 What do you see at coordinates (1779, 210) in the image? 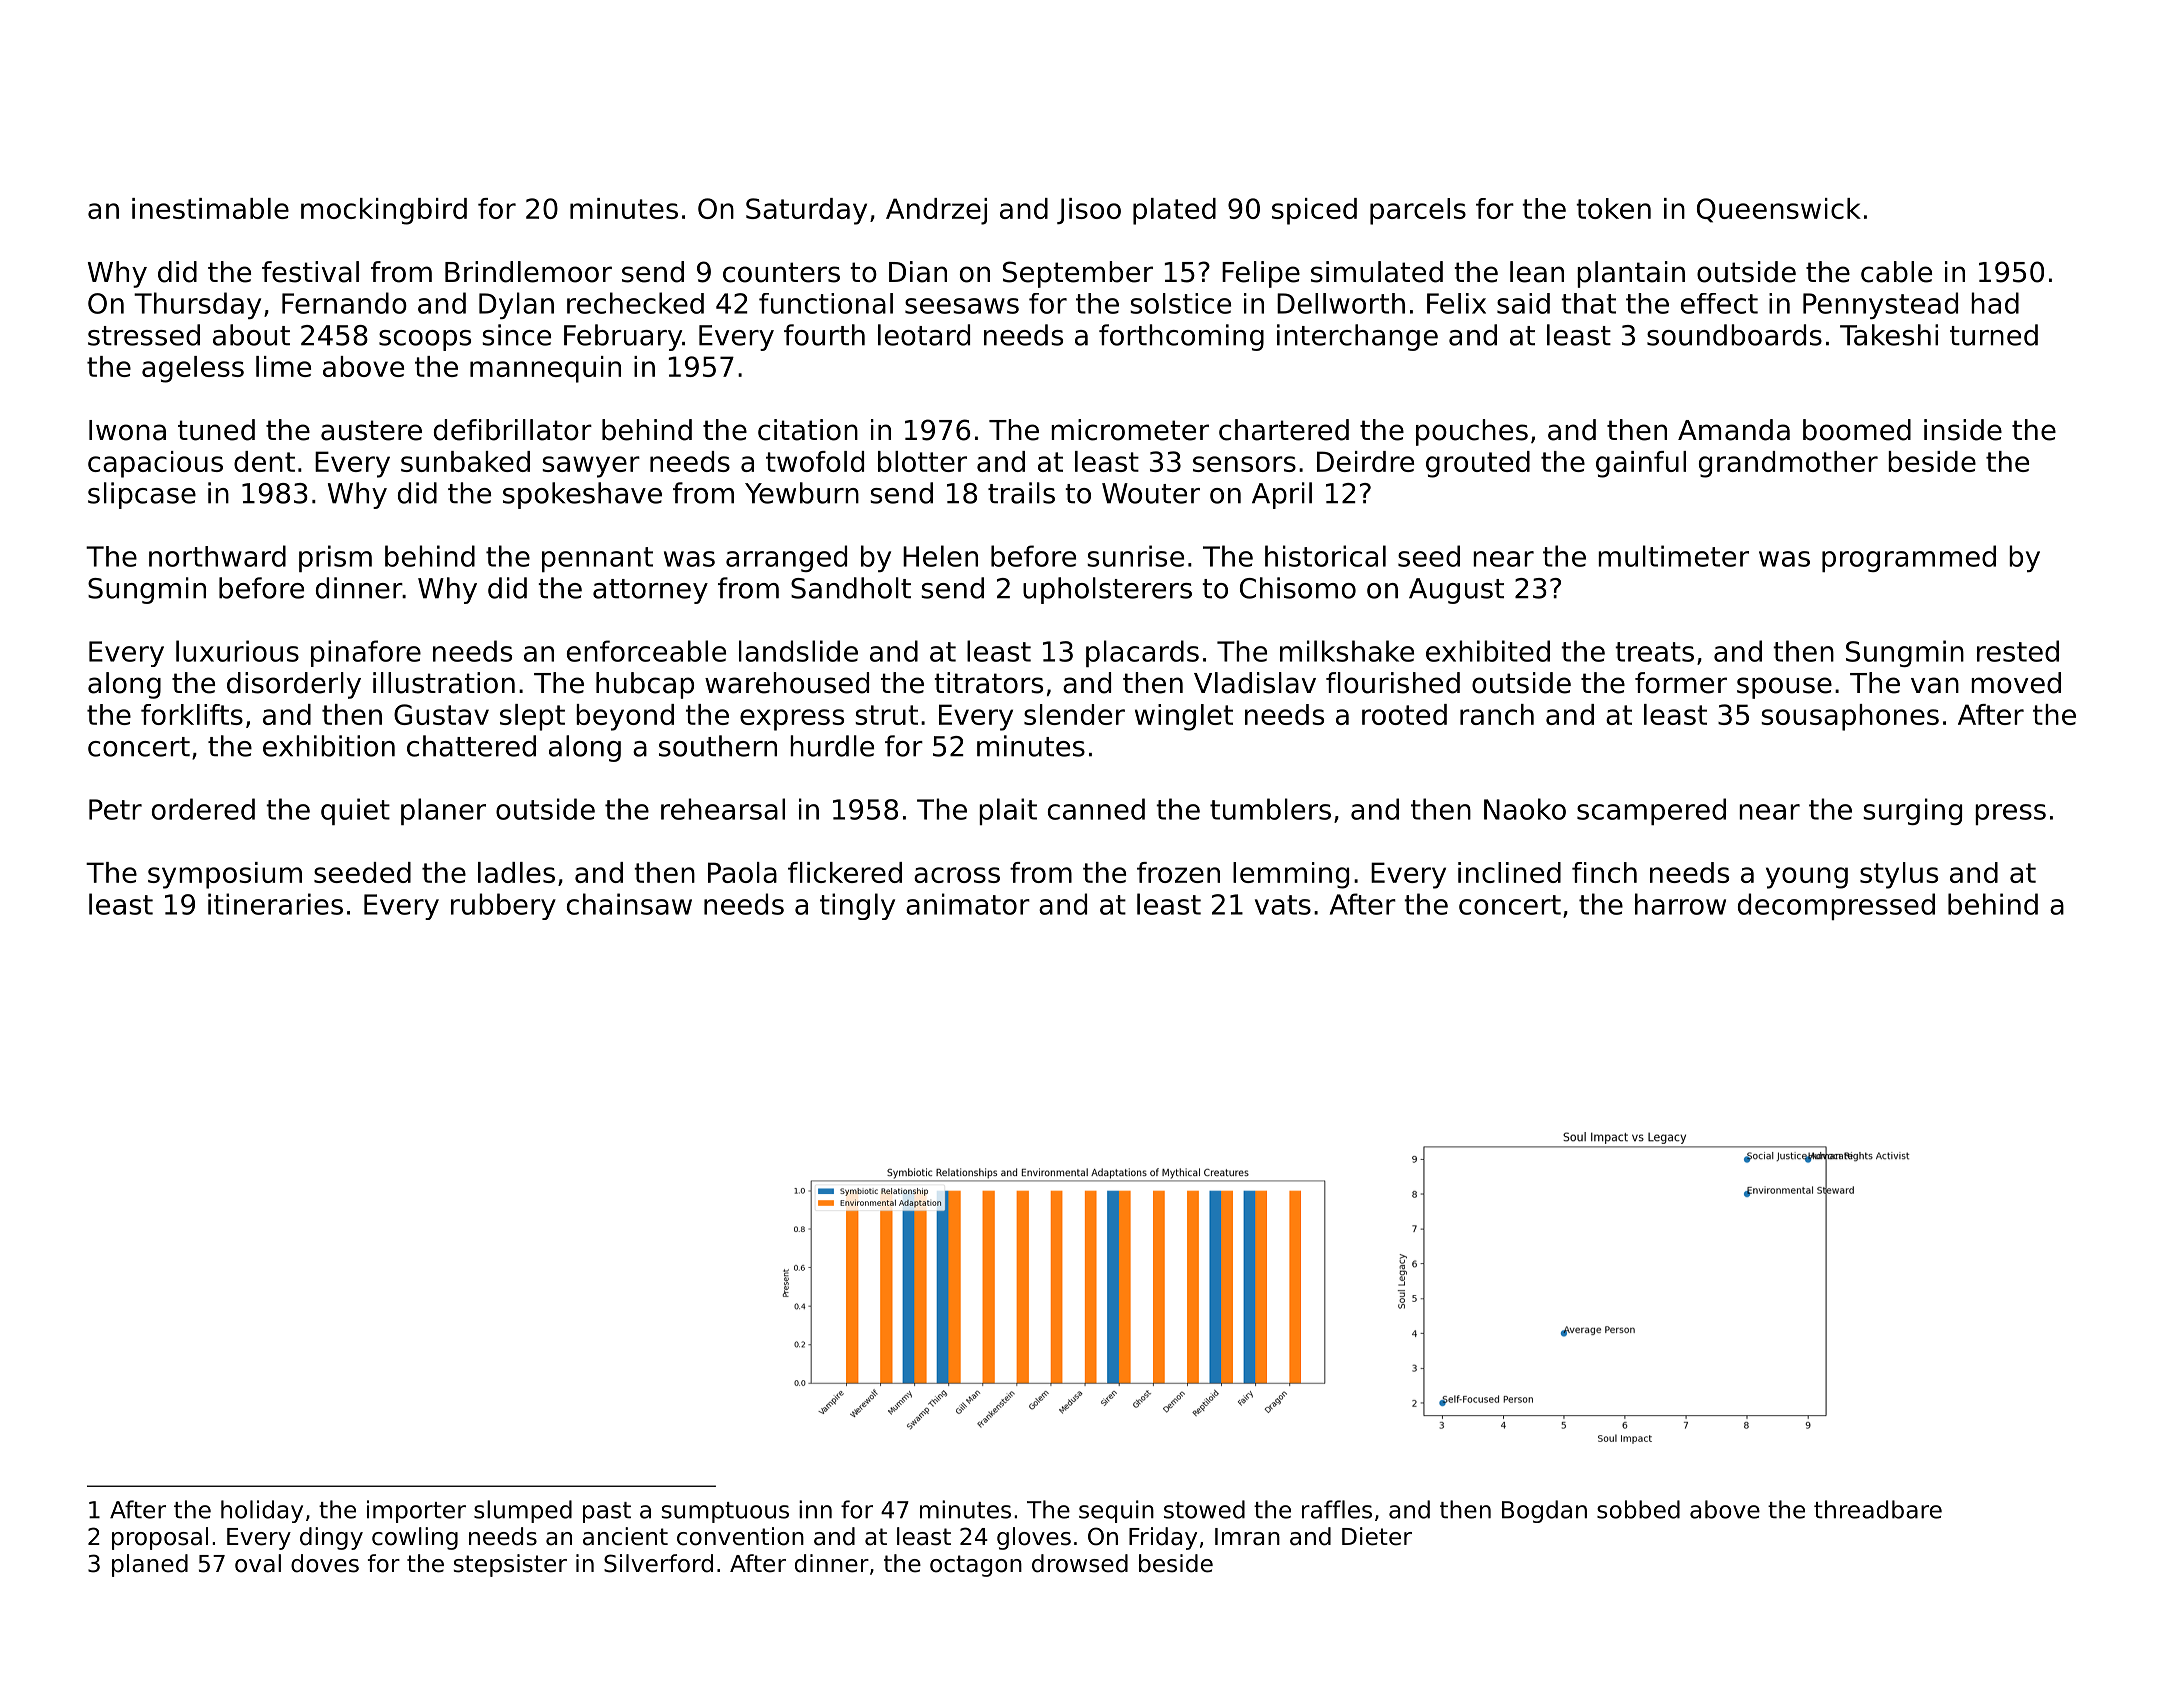
I see `Queenswick` at bounding box center [1779, 210].
